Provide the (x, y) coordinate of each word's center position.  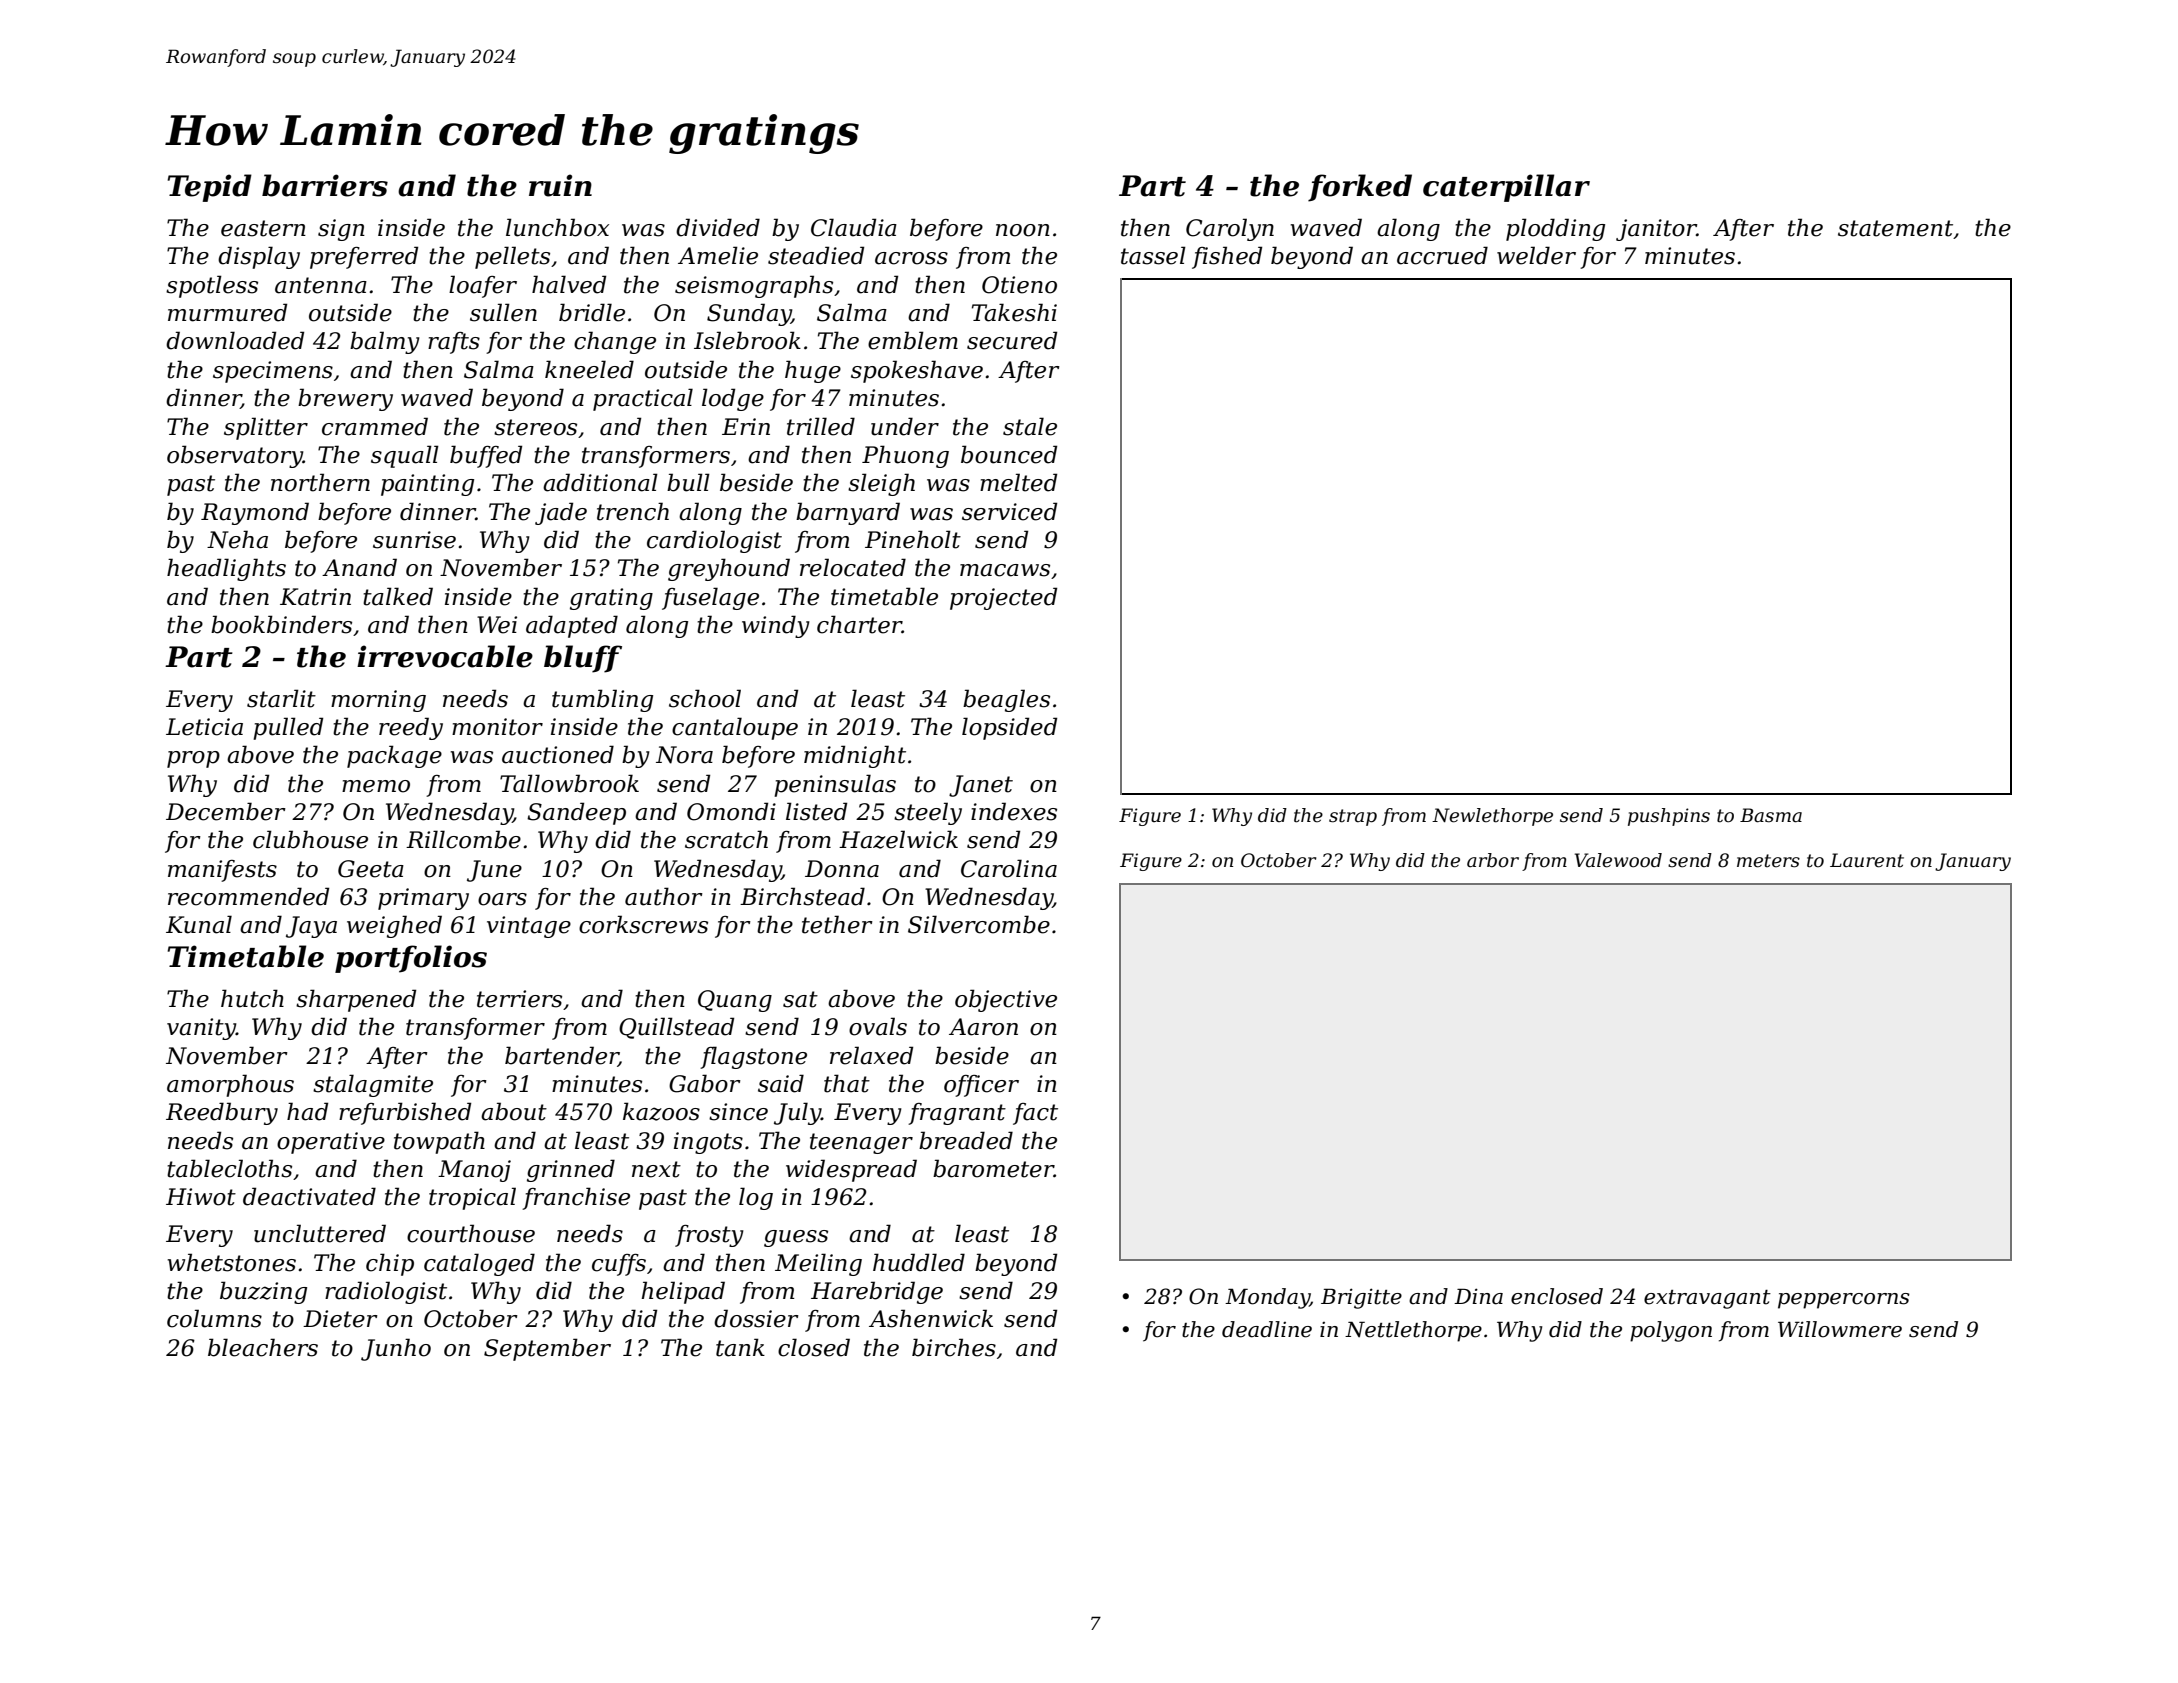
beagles (1006, 700)
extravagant (1707, 1299)
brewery (345, 399)
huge (813, 371)
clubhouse (310, 839)
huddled (919, 1262)
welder (1536, 255)
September (547, 1349)
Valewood (1618, 860)
